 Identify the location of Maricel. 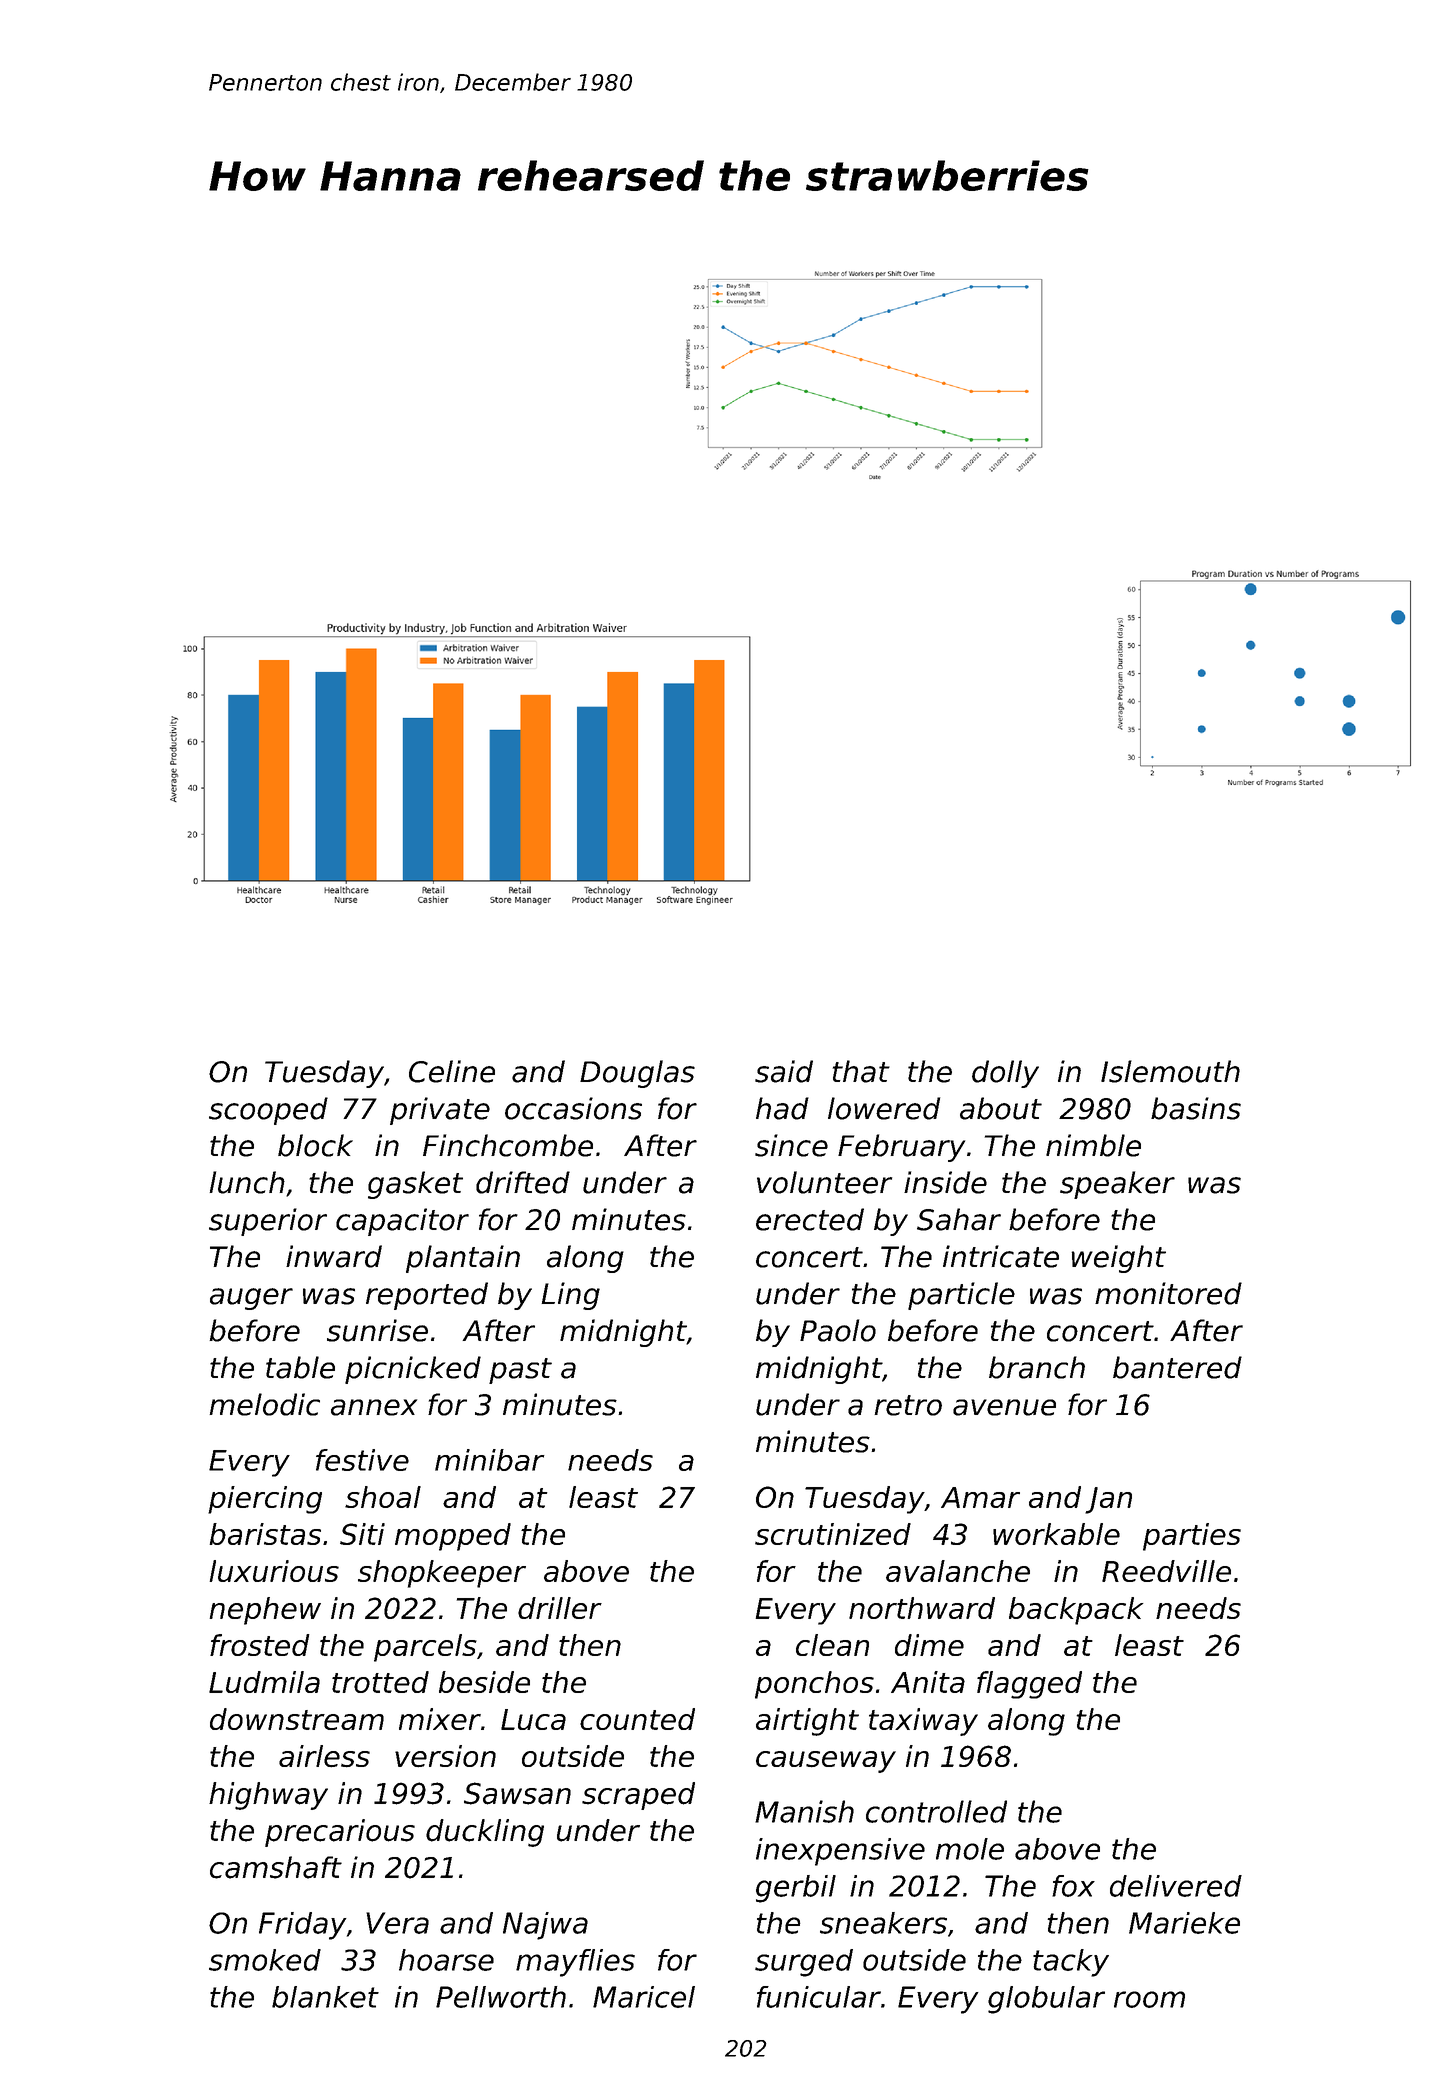
(644, 1997).
